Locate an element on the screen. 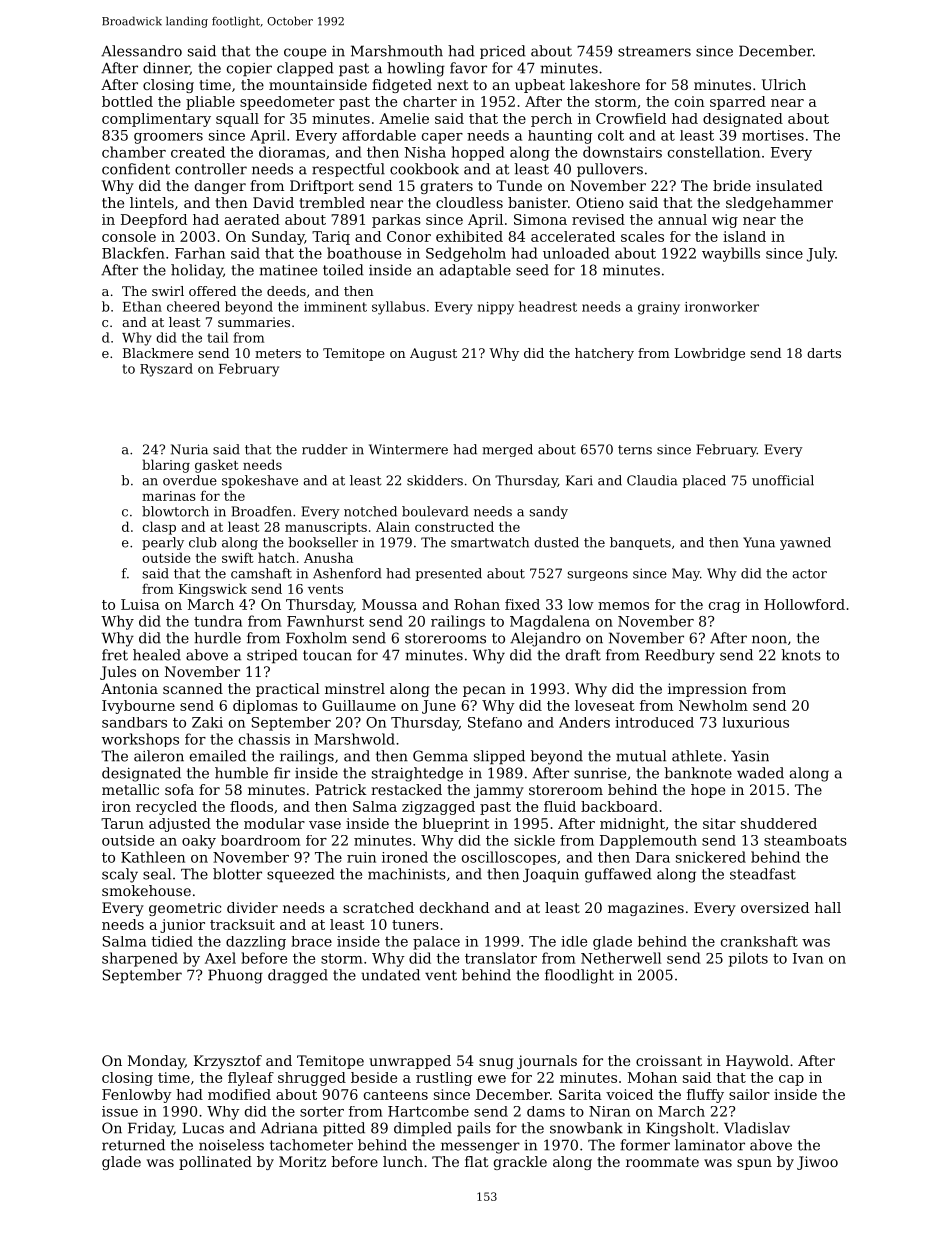 Image resolution: width=952 pixels, height=1233 pixels. fixed is located at coordinates (522, 604).
